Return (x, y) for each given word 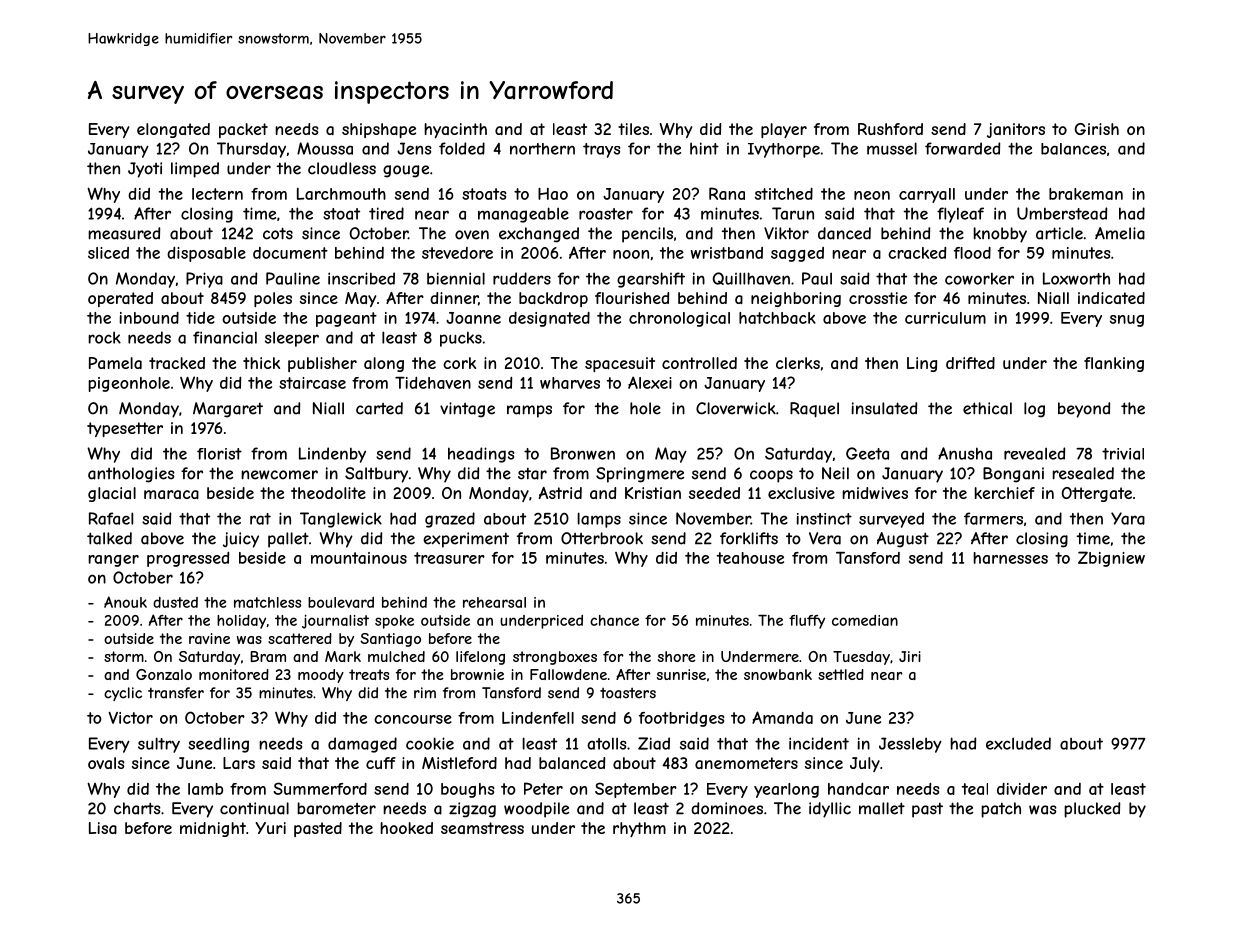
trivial (1123, 454)
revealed (1034, 453)
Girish (1096, 129)
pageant (346, 319)
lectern (217, 194)
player (784, 130)
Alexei (650, 382)
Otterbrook (602, 538)
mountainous (359, 558)
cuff (381, 763)
